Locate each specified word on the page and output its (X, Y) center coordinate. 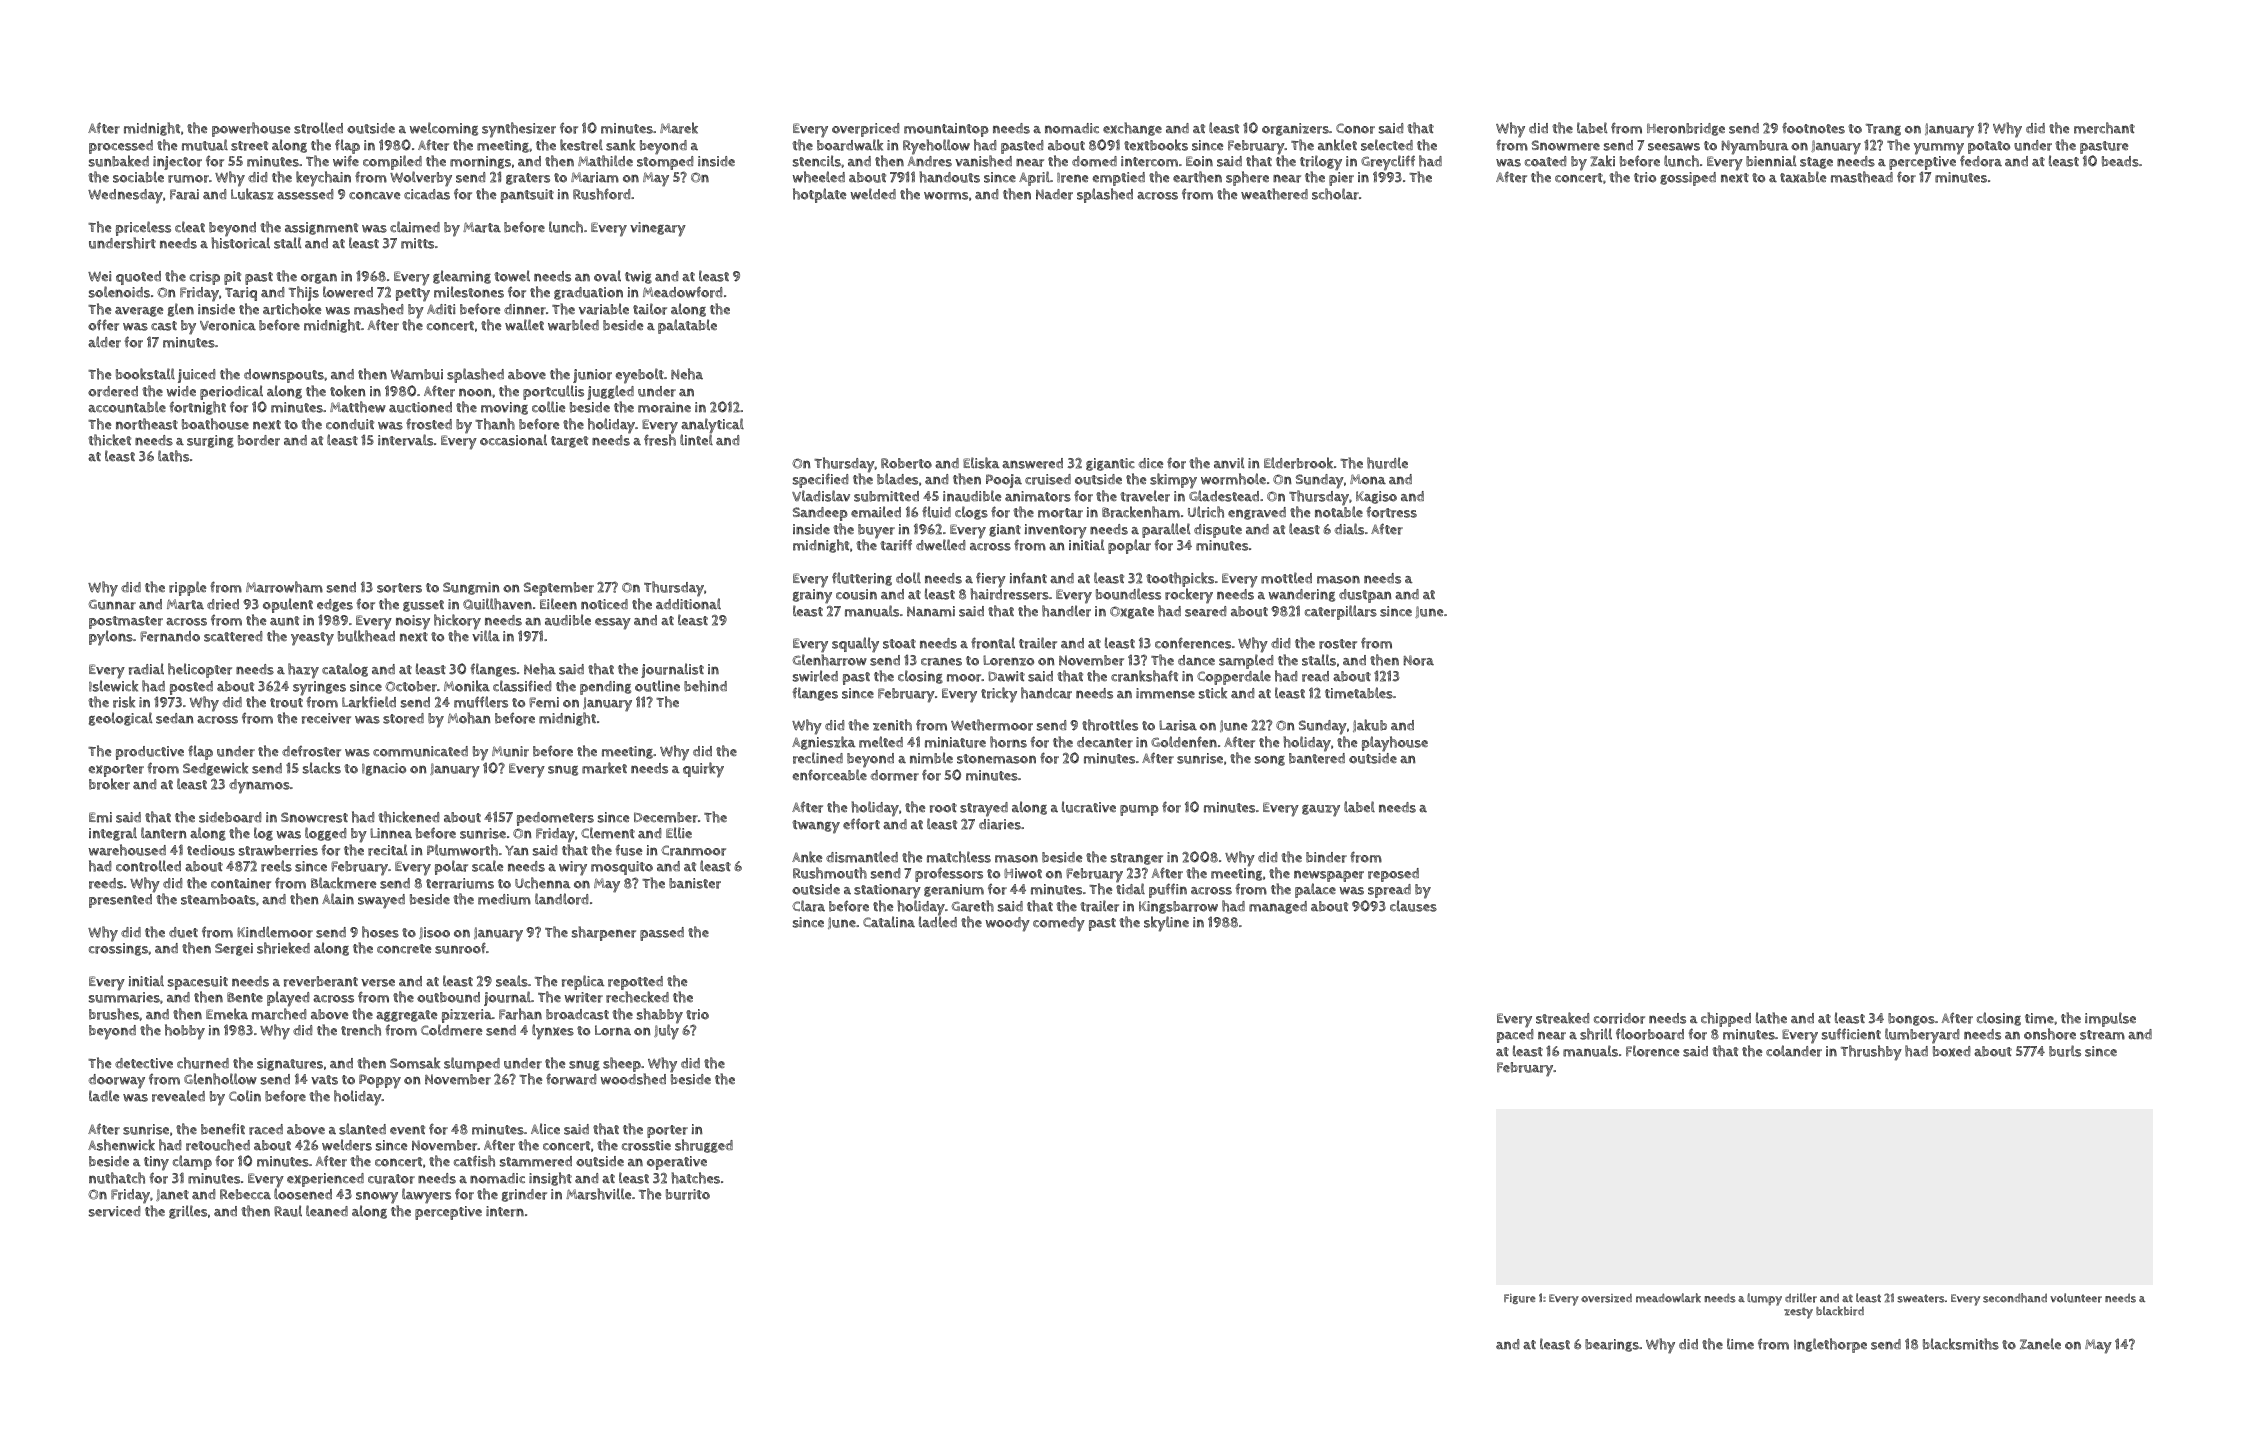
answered (1032, 463)
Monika (467, 686)
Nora (1419, 660)
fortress (1392, 512)
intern (505, 1211)
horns (1008, 742)
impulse (2110, 1019)
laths (173, 456)
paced (1515, 1036)
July (666, 1032)
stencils (817, 161)
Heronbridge (1686, 129)
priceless (143, 228)
